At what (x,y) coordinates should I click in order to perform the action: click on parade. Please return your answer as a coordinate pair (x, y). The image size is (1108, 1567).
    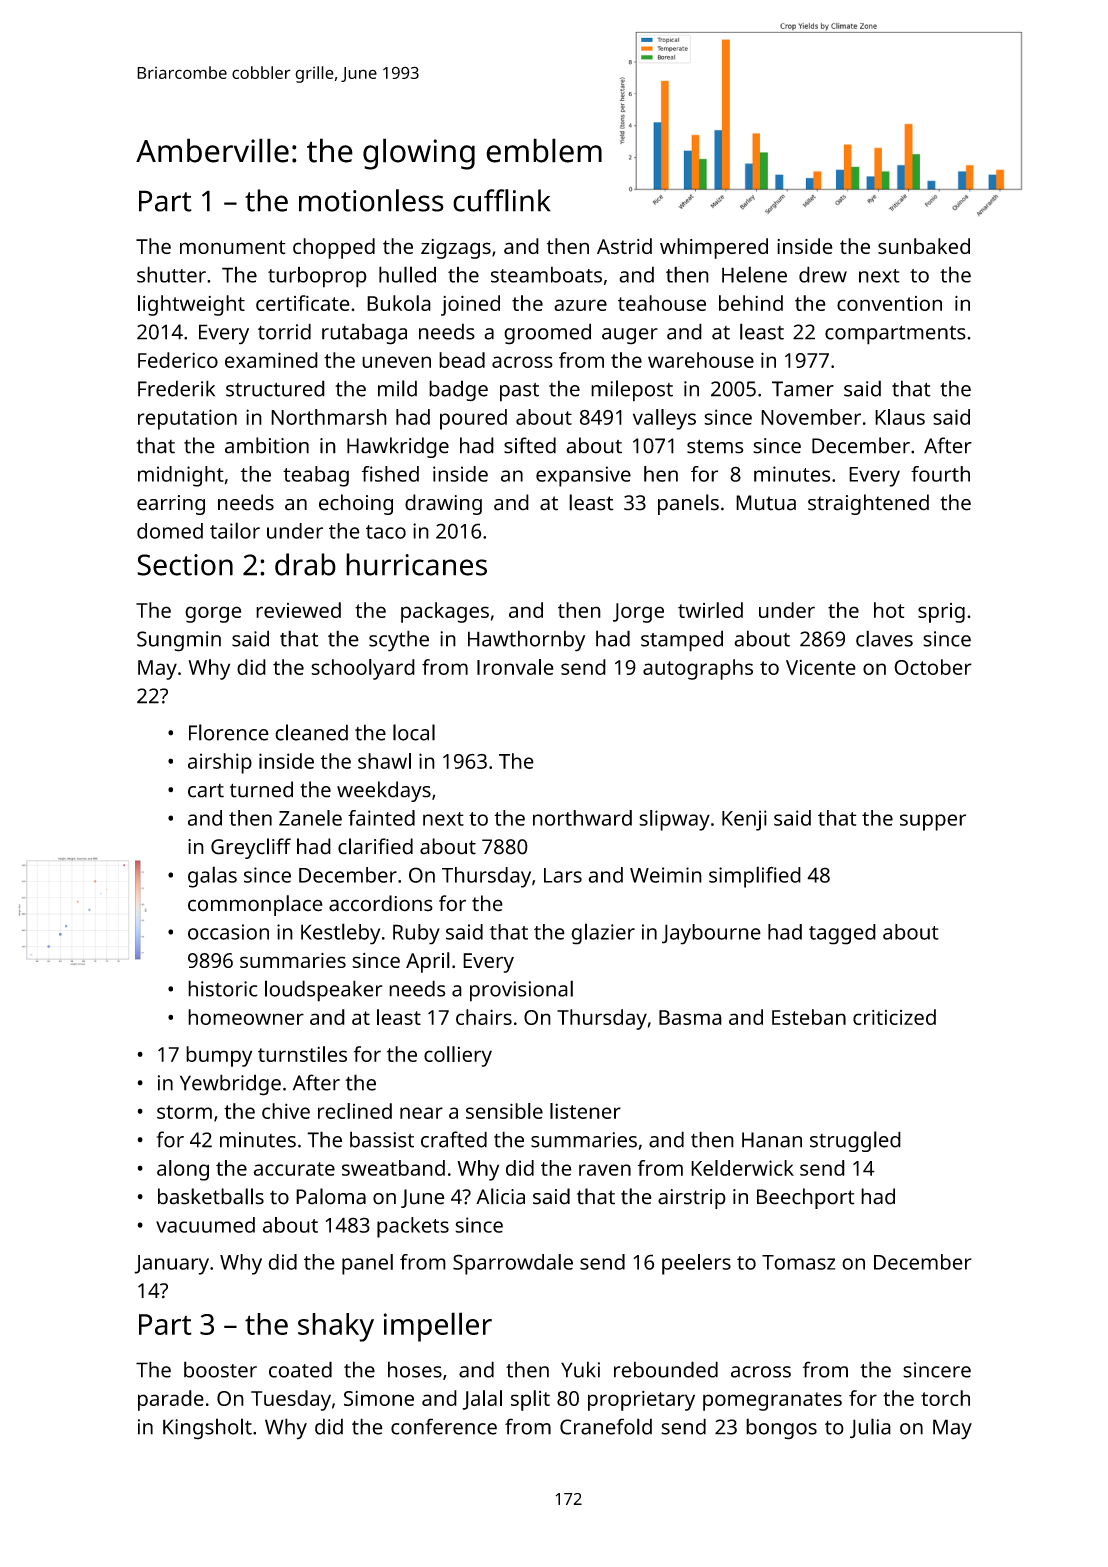
    Looking at the image, I should click on (171, 1400).
